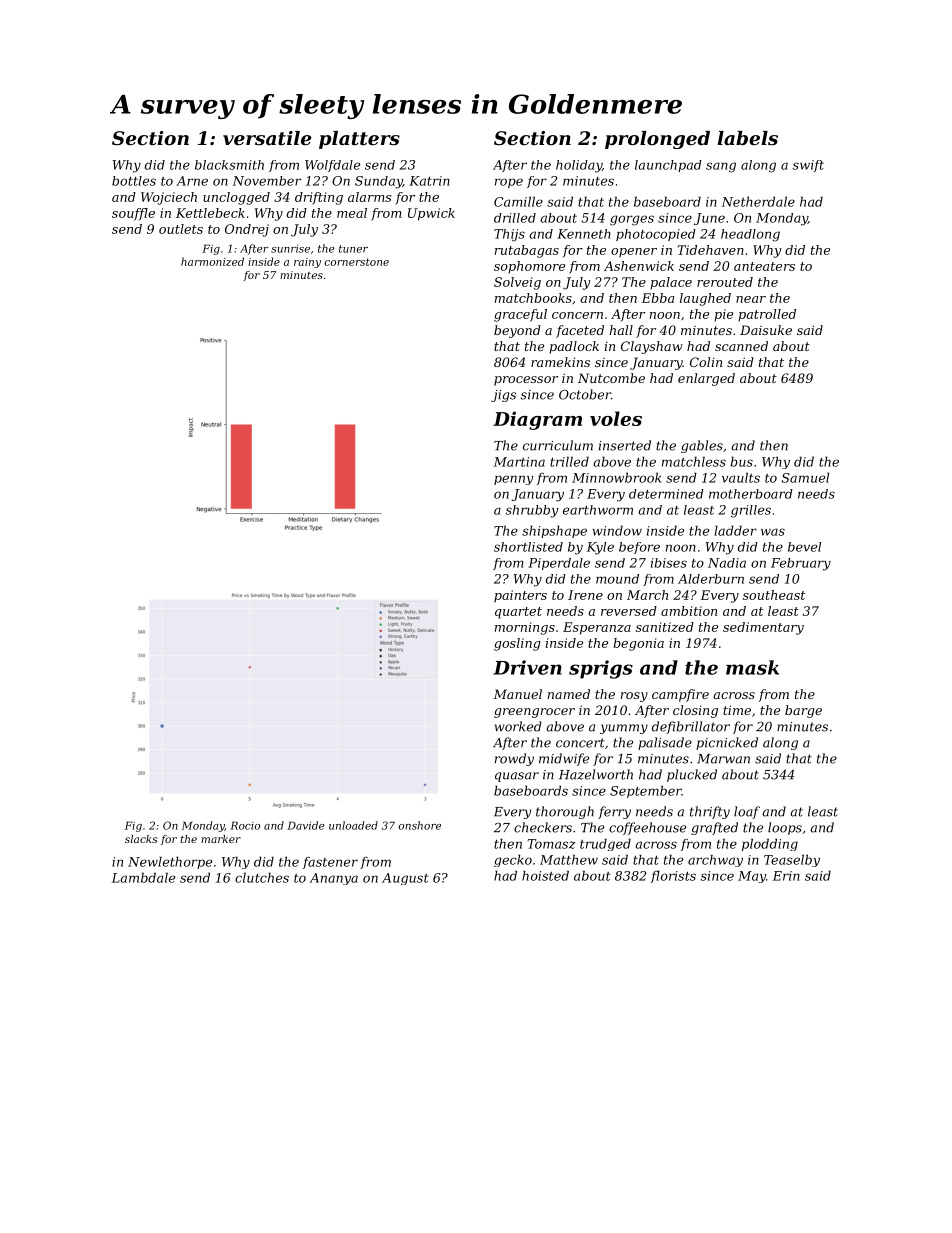  I want to click on penny, so click(514, 480).
